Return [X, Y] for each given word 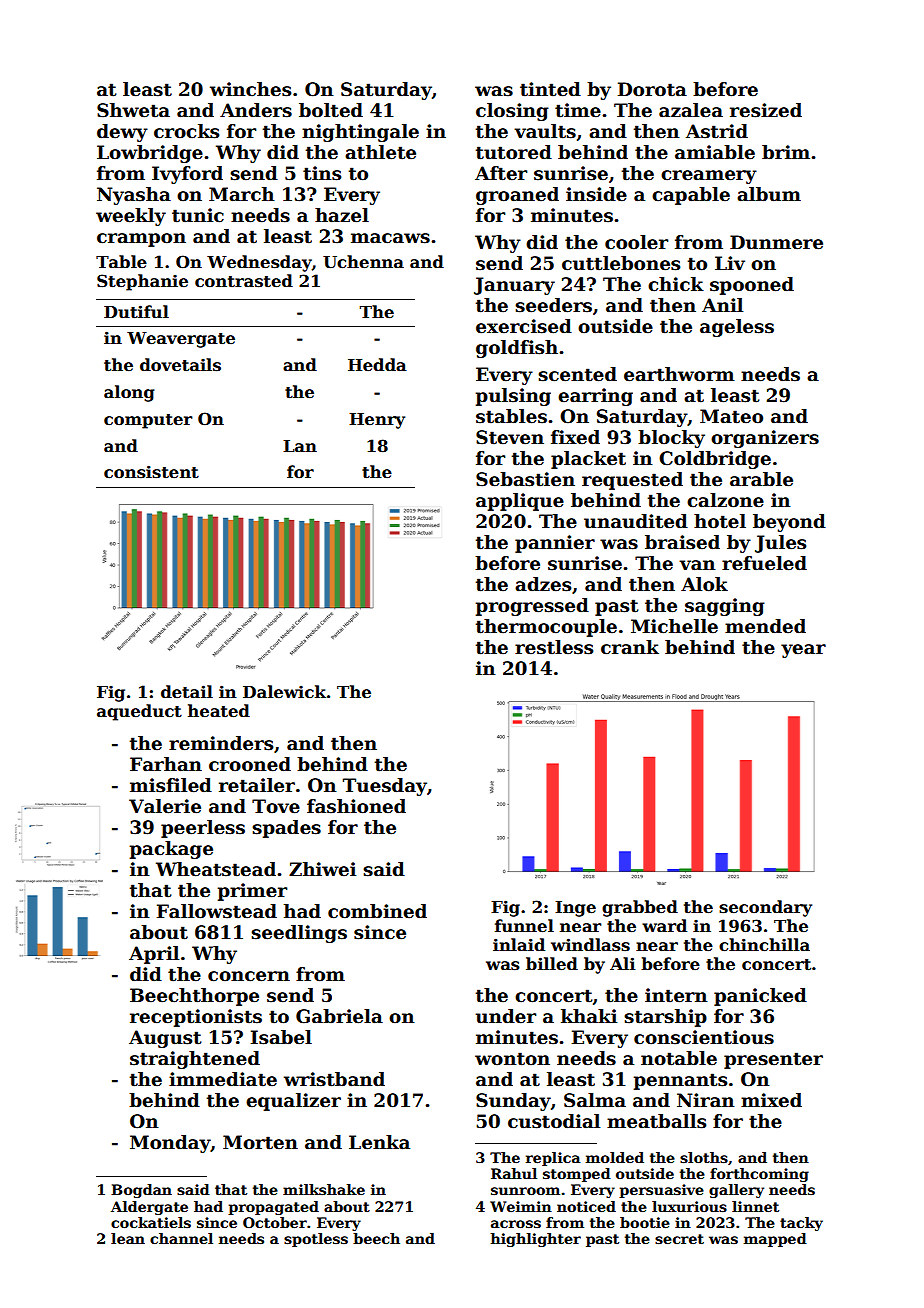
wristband [334, 1079]
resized [766, 110]
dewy [122, 133]
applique [520, 502]
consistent [151, 472]
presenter [773, 1060]
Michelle [674, 626]
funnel [524, 926]
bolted [331, 110]
